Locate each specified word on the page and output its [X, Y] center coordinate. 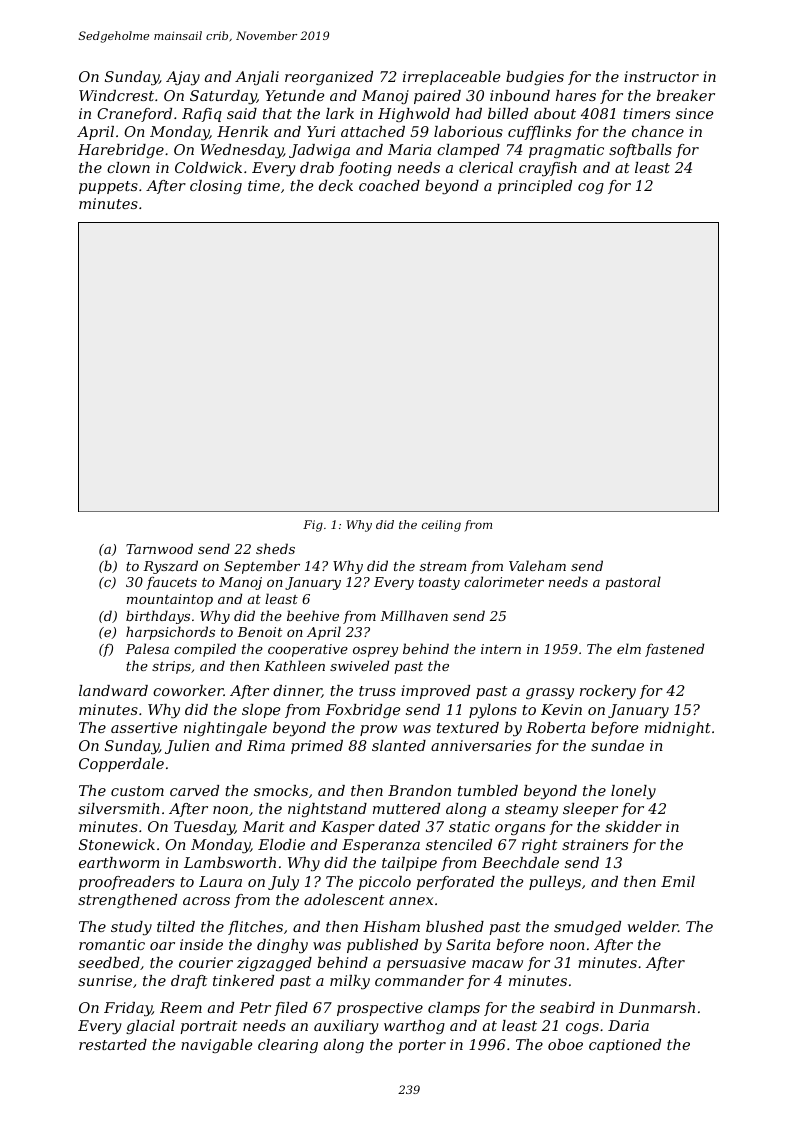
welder [653, 926]
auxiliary [346, 1027]
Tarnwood [159, 548]
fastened [674, 650]
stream [443, 566]
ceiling [441, 526]
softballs [640, 151]
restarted [113, 1044]
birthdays [158, 617]
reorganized [329, 78]
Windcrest [116, 95]
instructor [661, 76]
